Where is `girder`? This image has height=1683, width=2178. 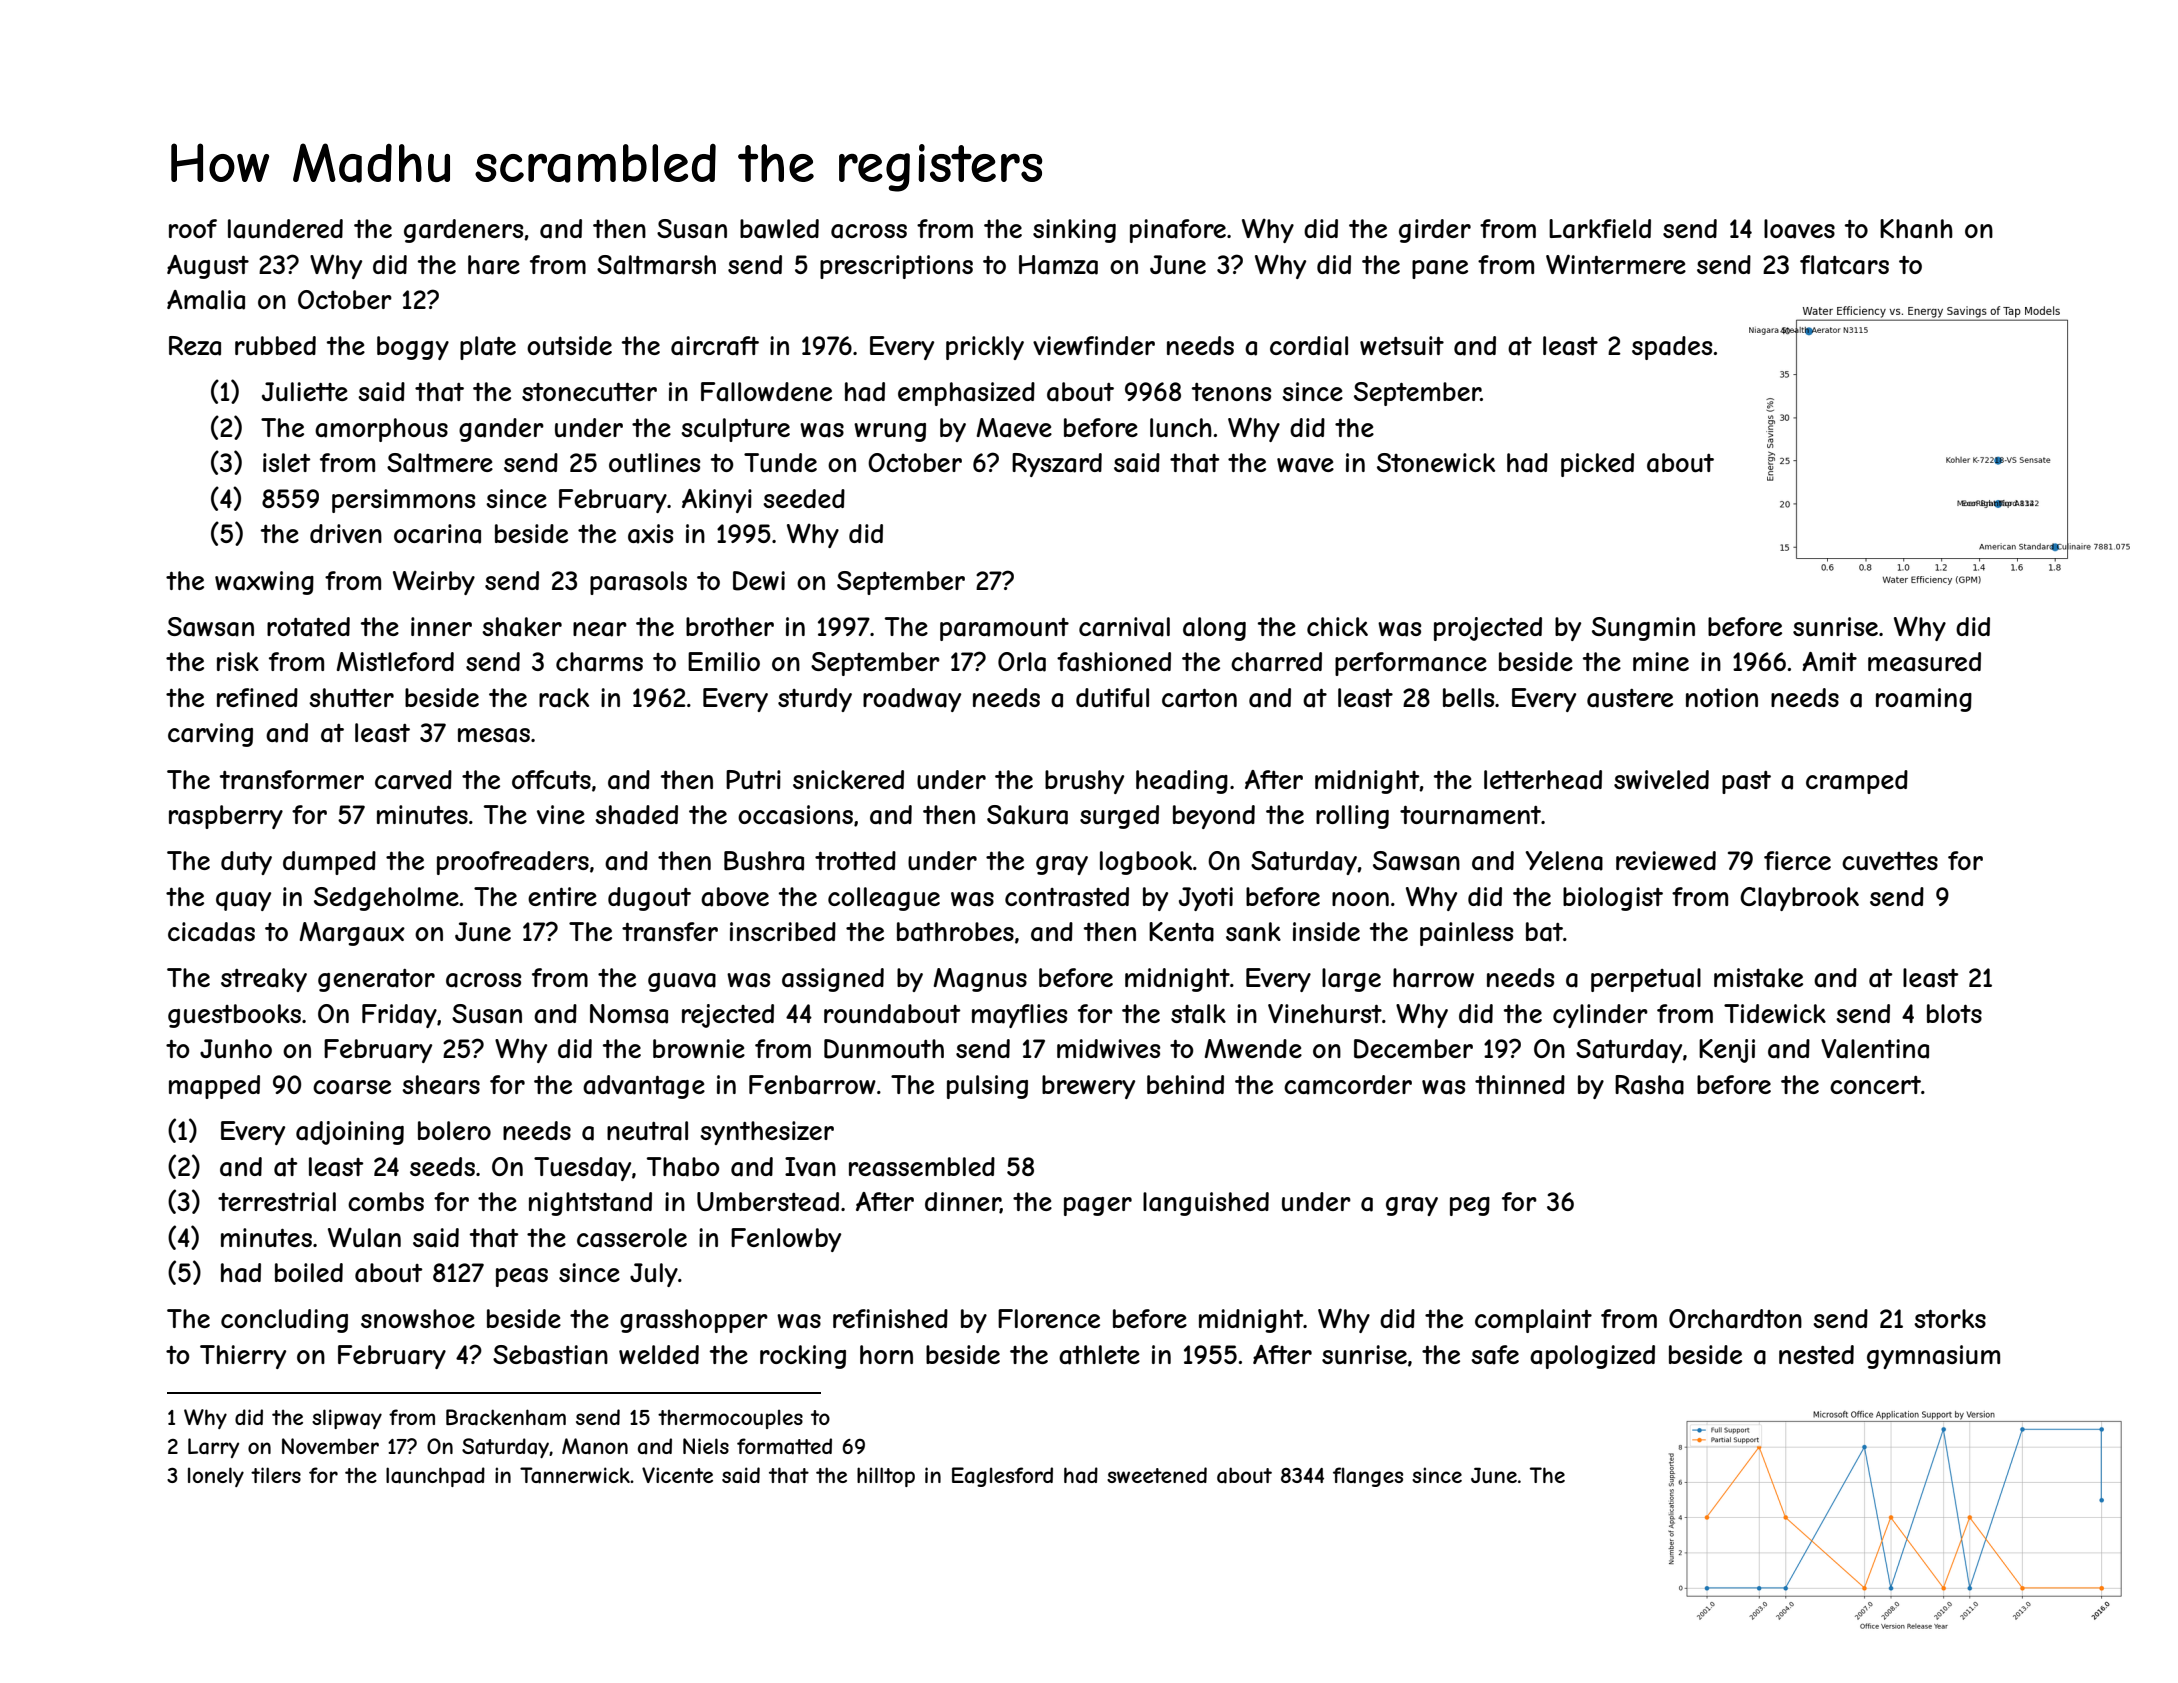
girder is located at coordinates (1435, 231).
